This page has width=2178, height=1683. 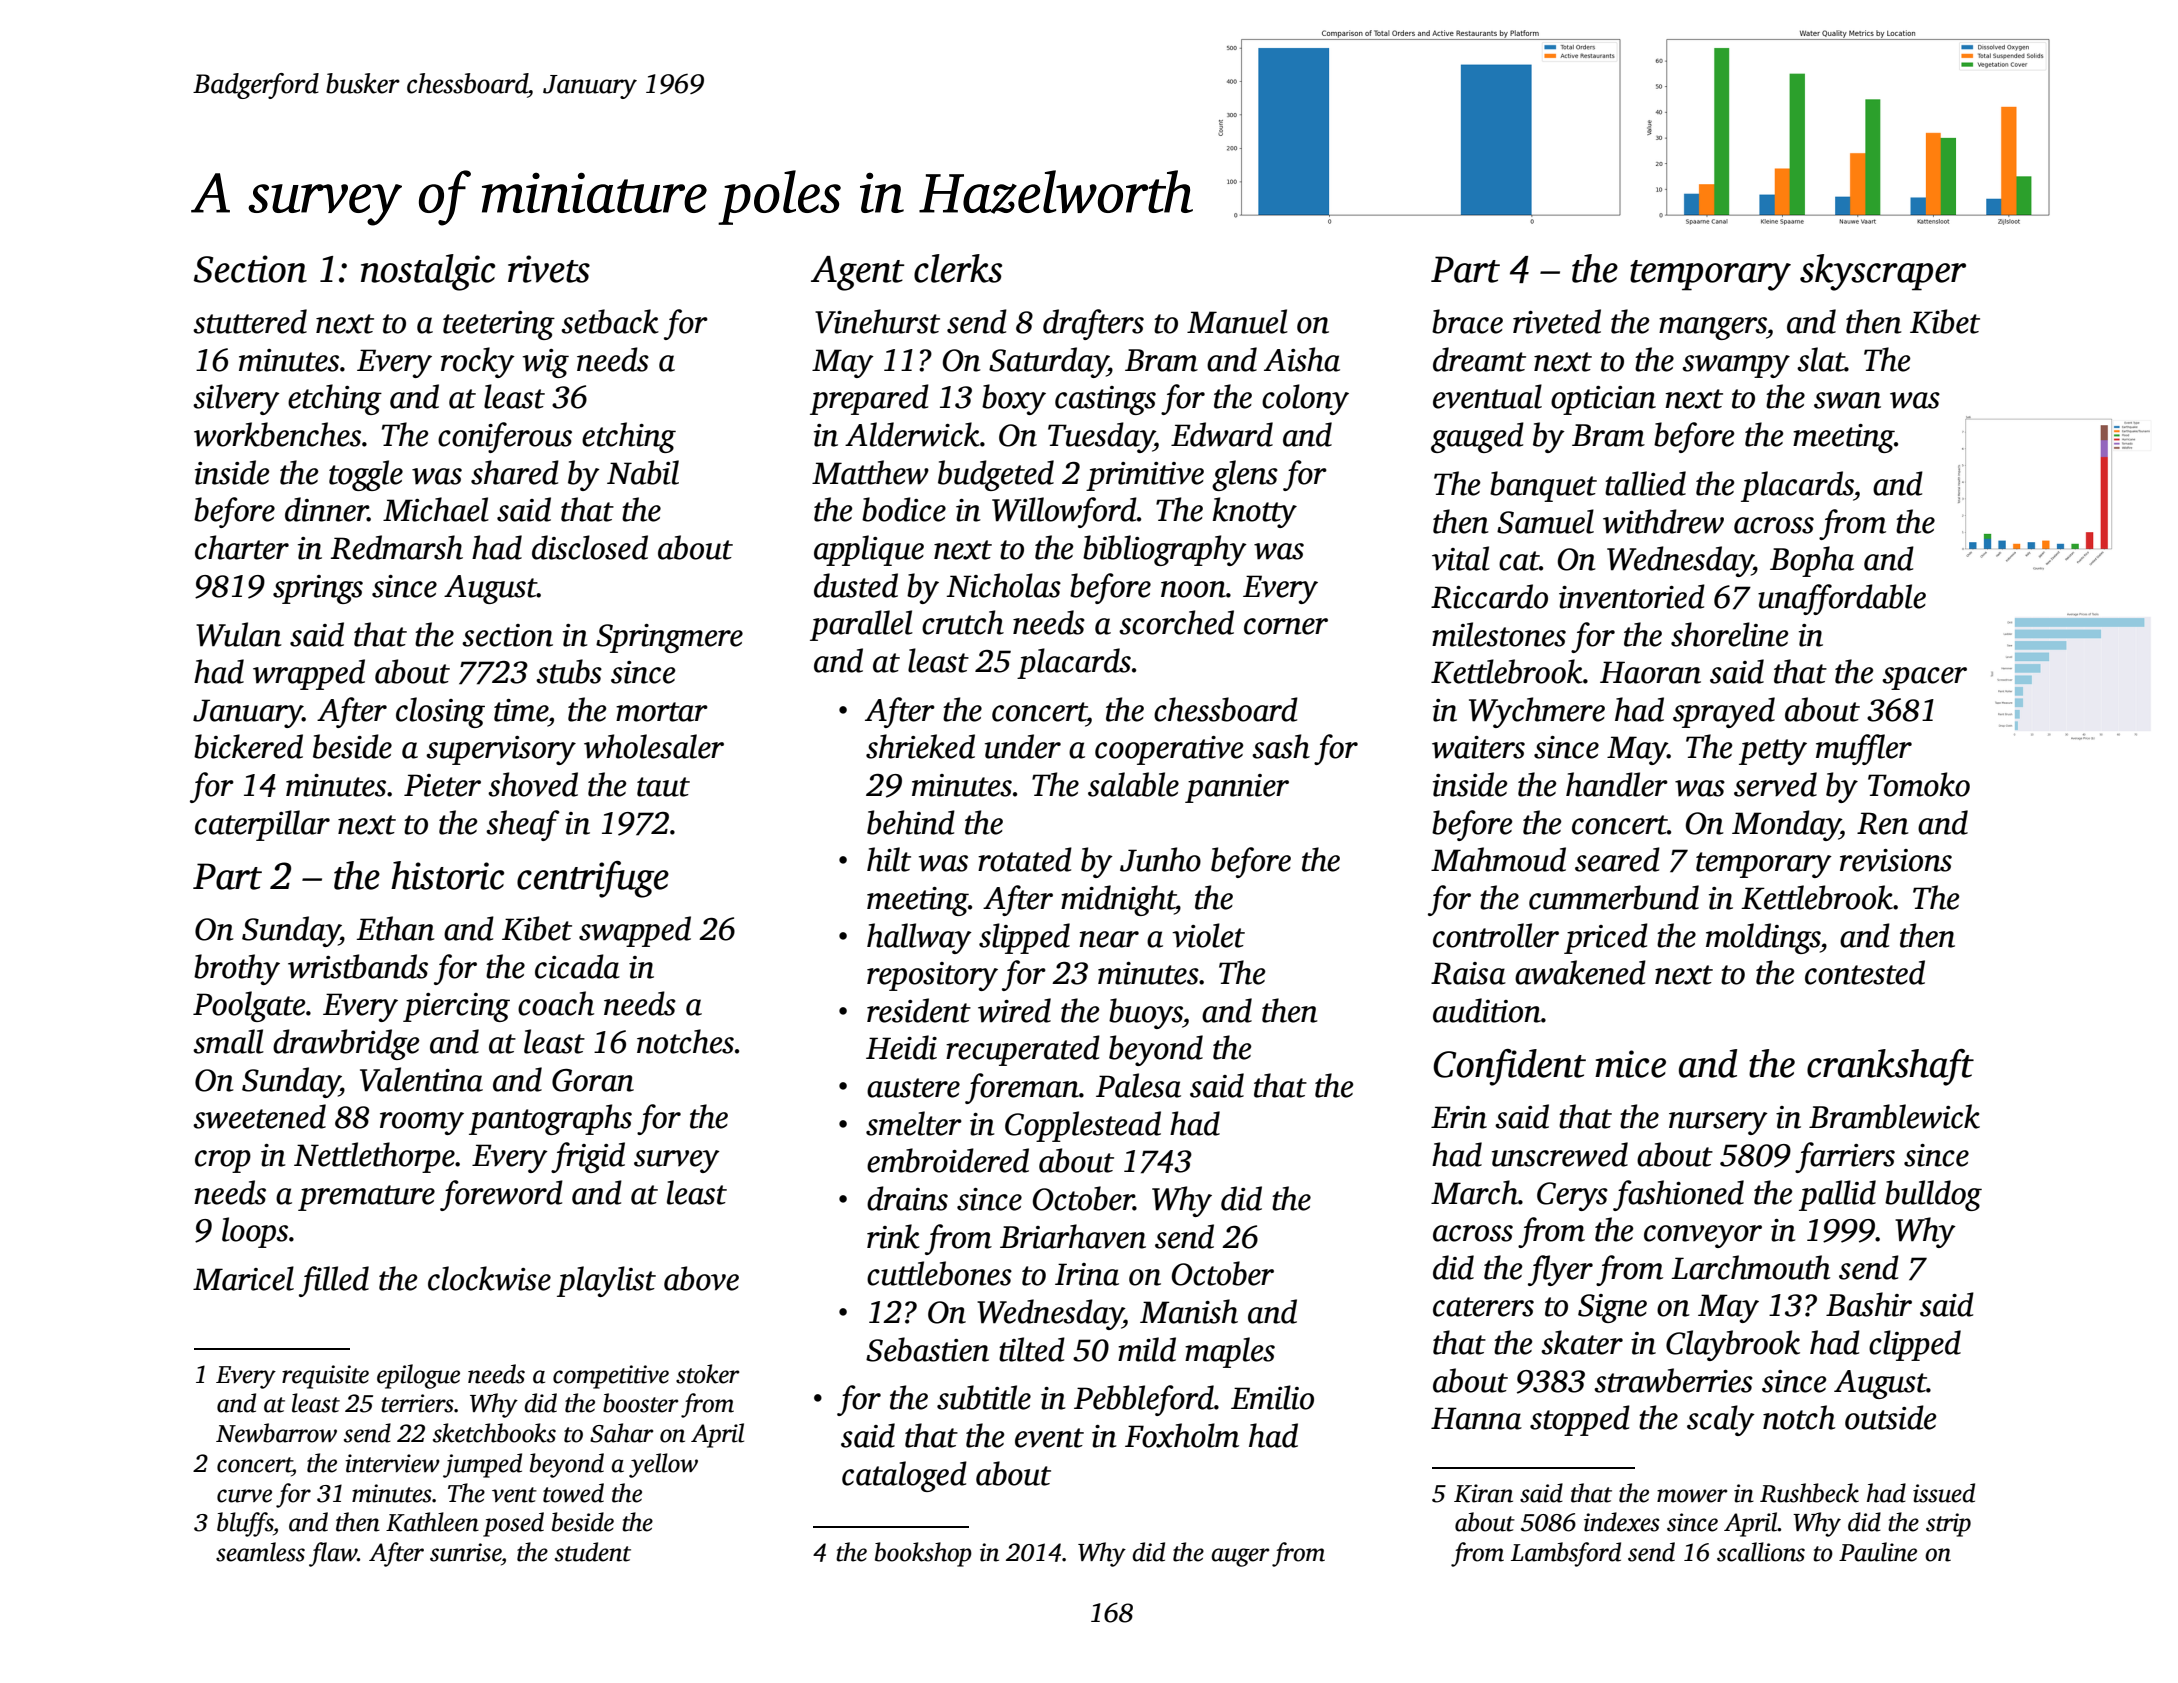 What do you see at coordinates (669, 638) in the page?
I see `Springmere` at bounding box center [669, 638].
